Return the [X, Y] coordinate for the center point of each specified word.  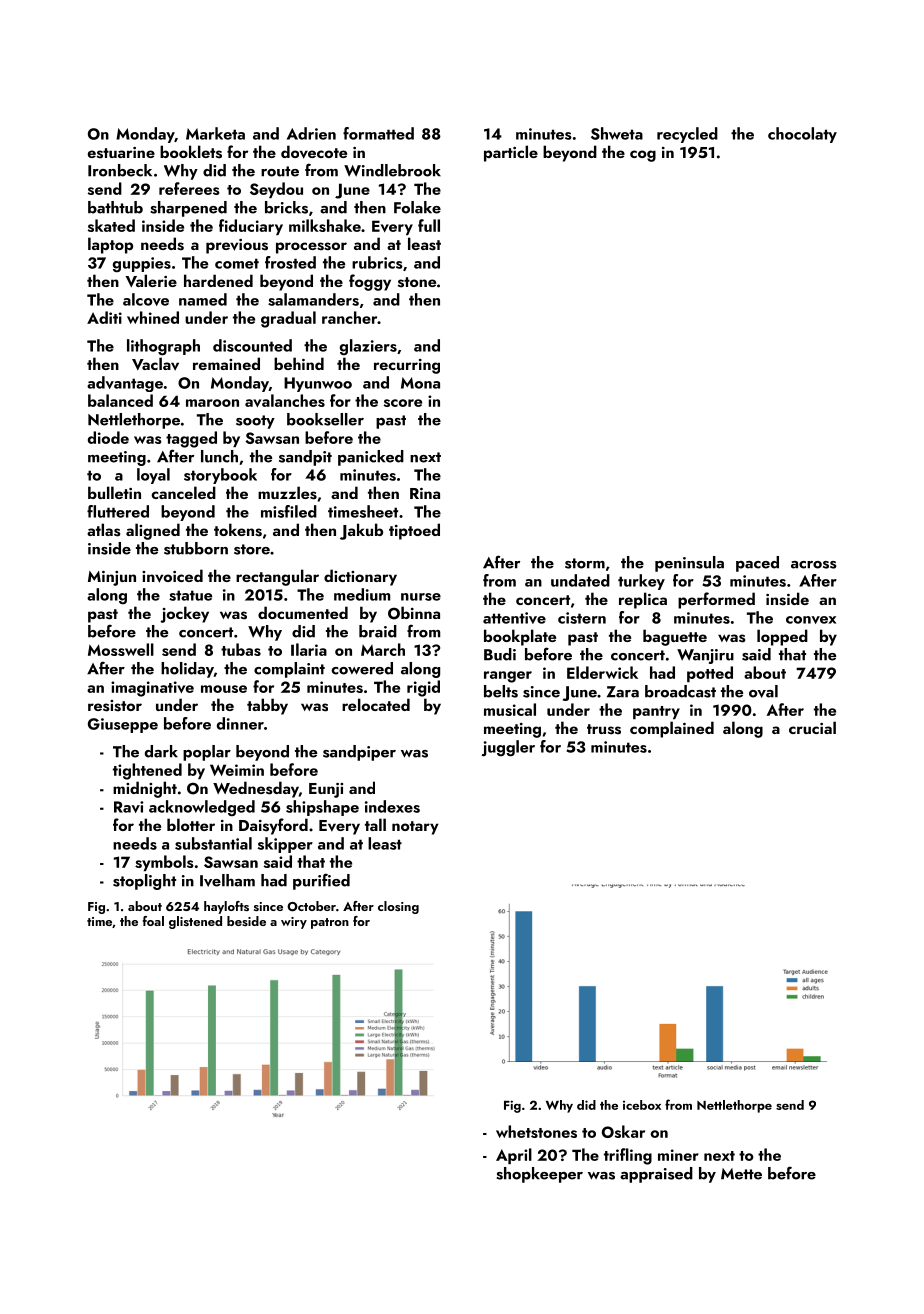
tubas [241, 649]
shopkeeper [539, 1175]
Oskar [623, 1131]
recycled [687, 135]
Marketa [215, 133]
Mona [420, 383]
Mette [741, 1174]
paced [757, 564]
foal [153, 921]
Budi [500, 654]
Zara [623, 692]
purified [321, 881]
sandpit [305, 458]
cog [643, 156]
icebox [642, 1105]
